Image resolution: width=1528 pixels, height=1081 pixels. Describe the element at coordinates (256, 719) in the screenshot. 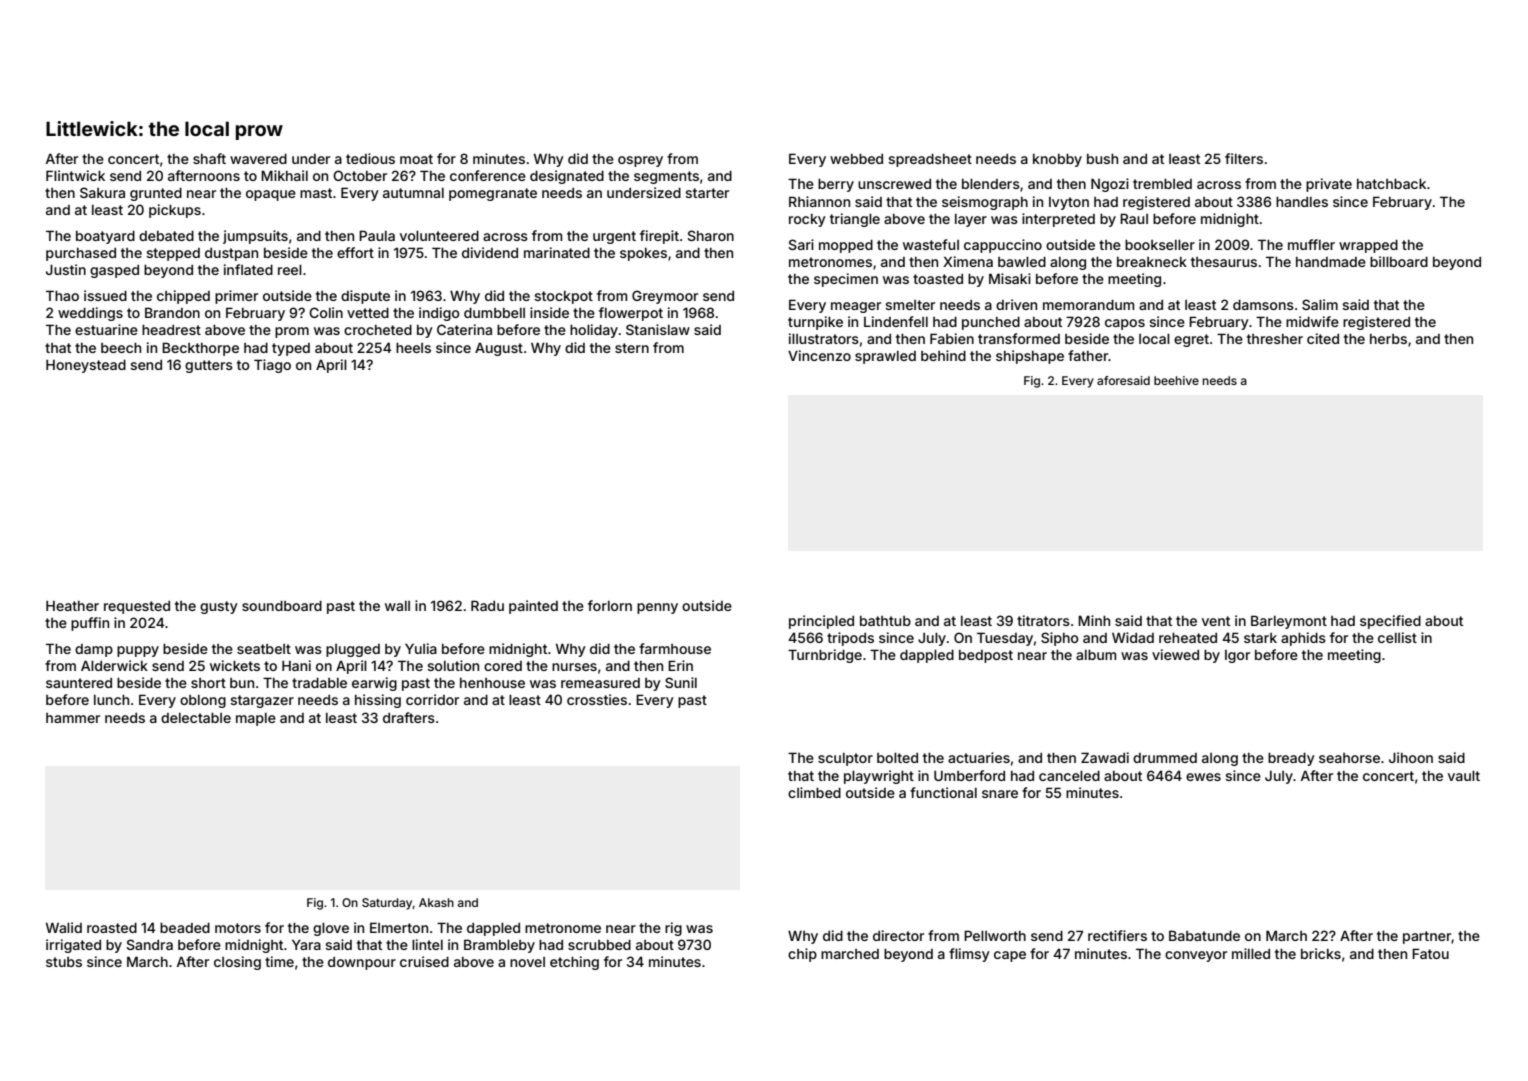

I see `maple` at that location.
